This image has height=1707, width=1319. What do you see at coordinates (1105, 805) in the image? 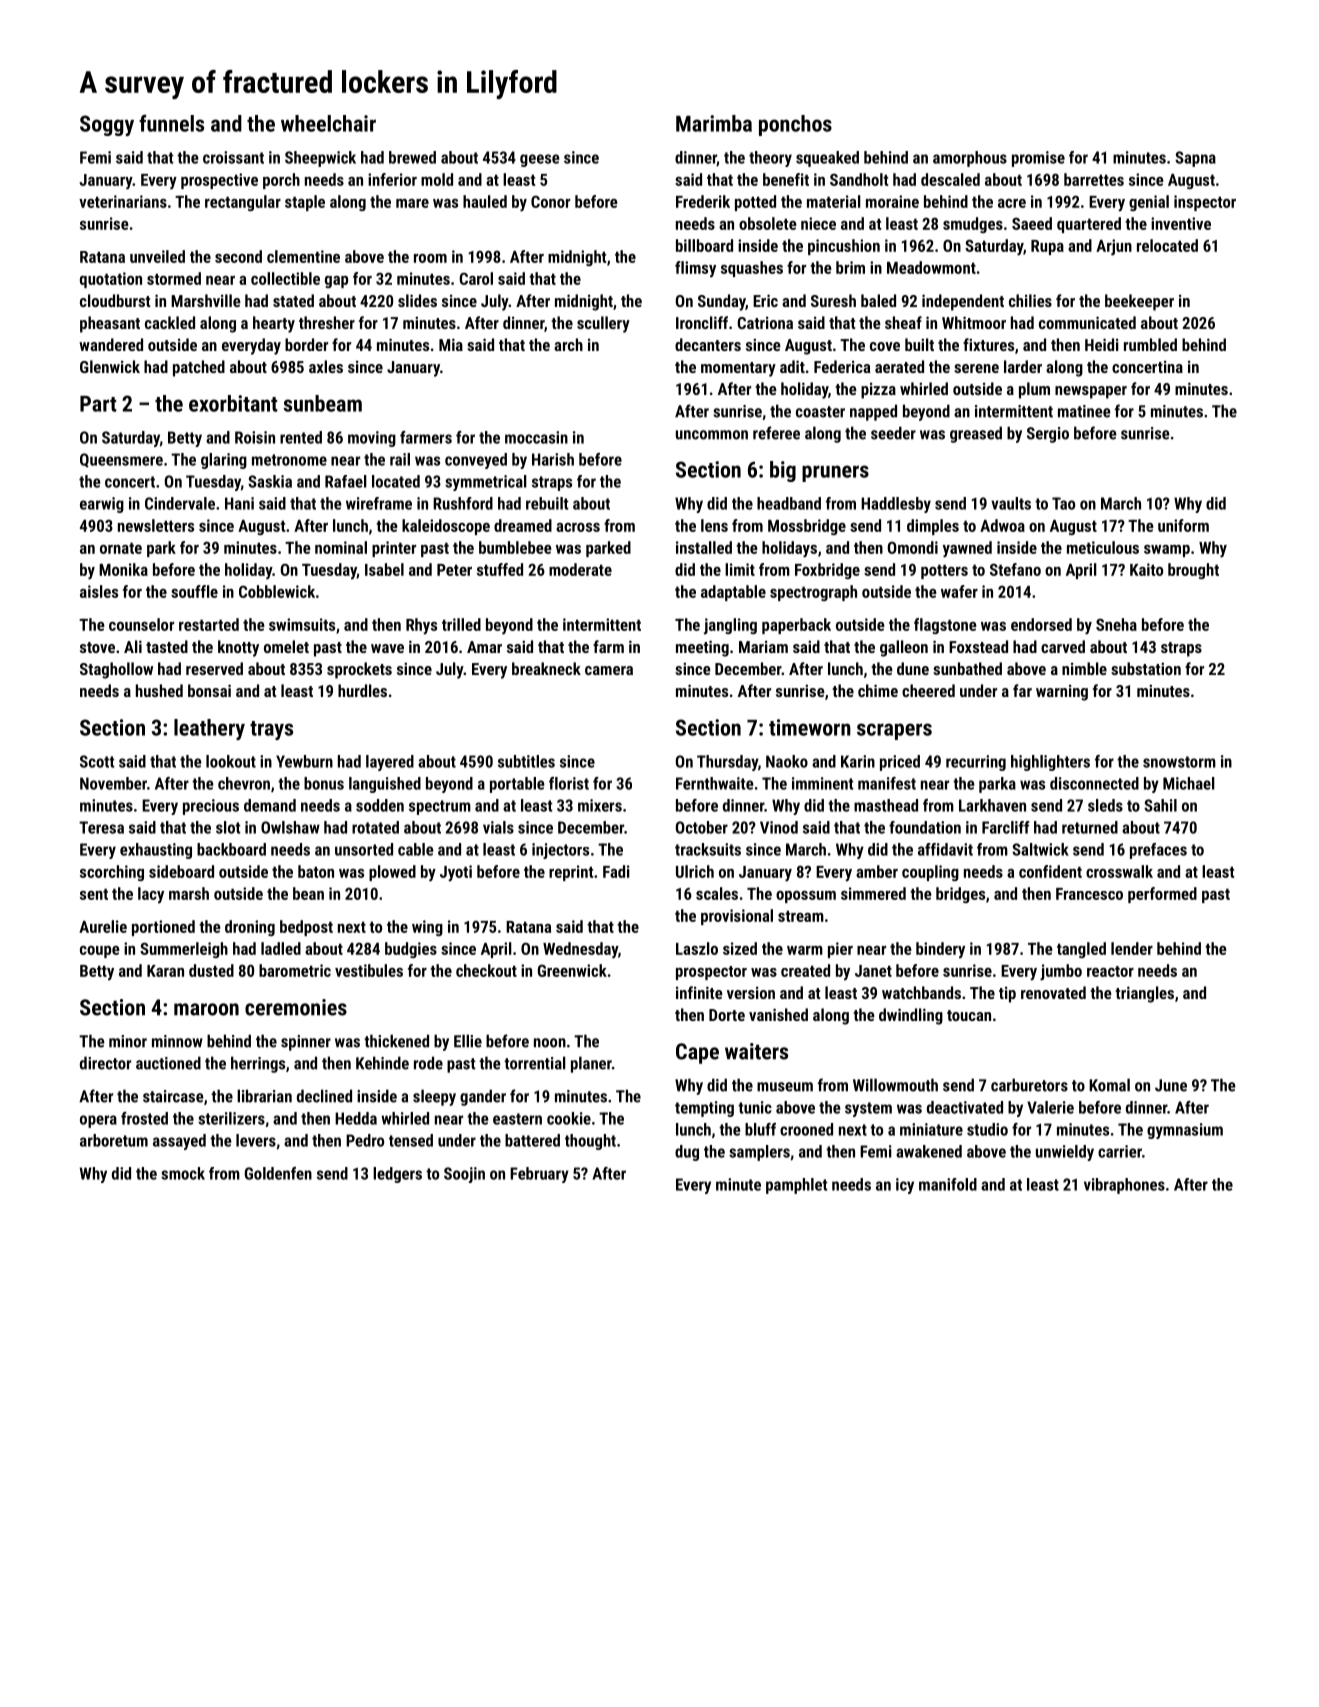
I see `sleds` at bounding box center [1105, 805].
